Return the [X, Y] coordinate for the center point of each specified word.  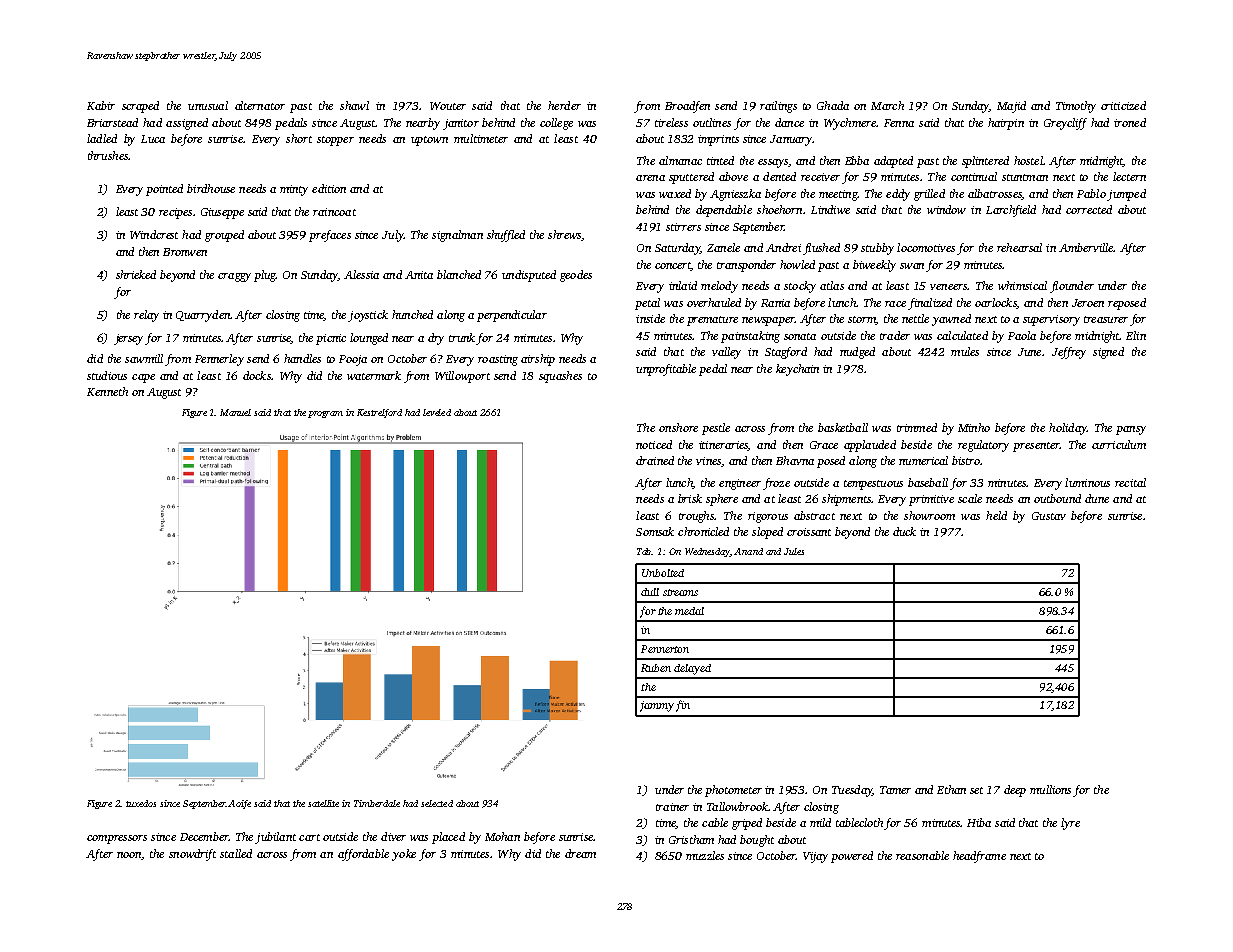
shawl [354, 105]
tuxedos [141, 803]
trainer [672, 807]
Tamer [895, 790]
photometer [733, 791]
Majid [1011, 107]
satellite [323, 803]
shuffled [506, 236]
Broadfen [687, 107]
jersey [130, 339]
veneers [948, 287]
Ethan [951, 789]
